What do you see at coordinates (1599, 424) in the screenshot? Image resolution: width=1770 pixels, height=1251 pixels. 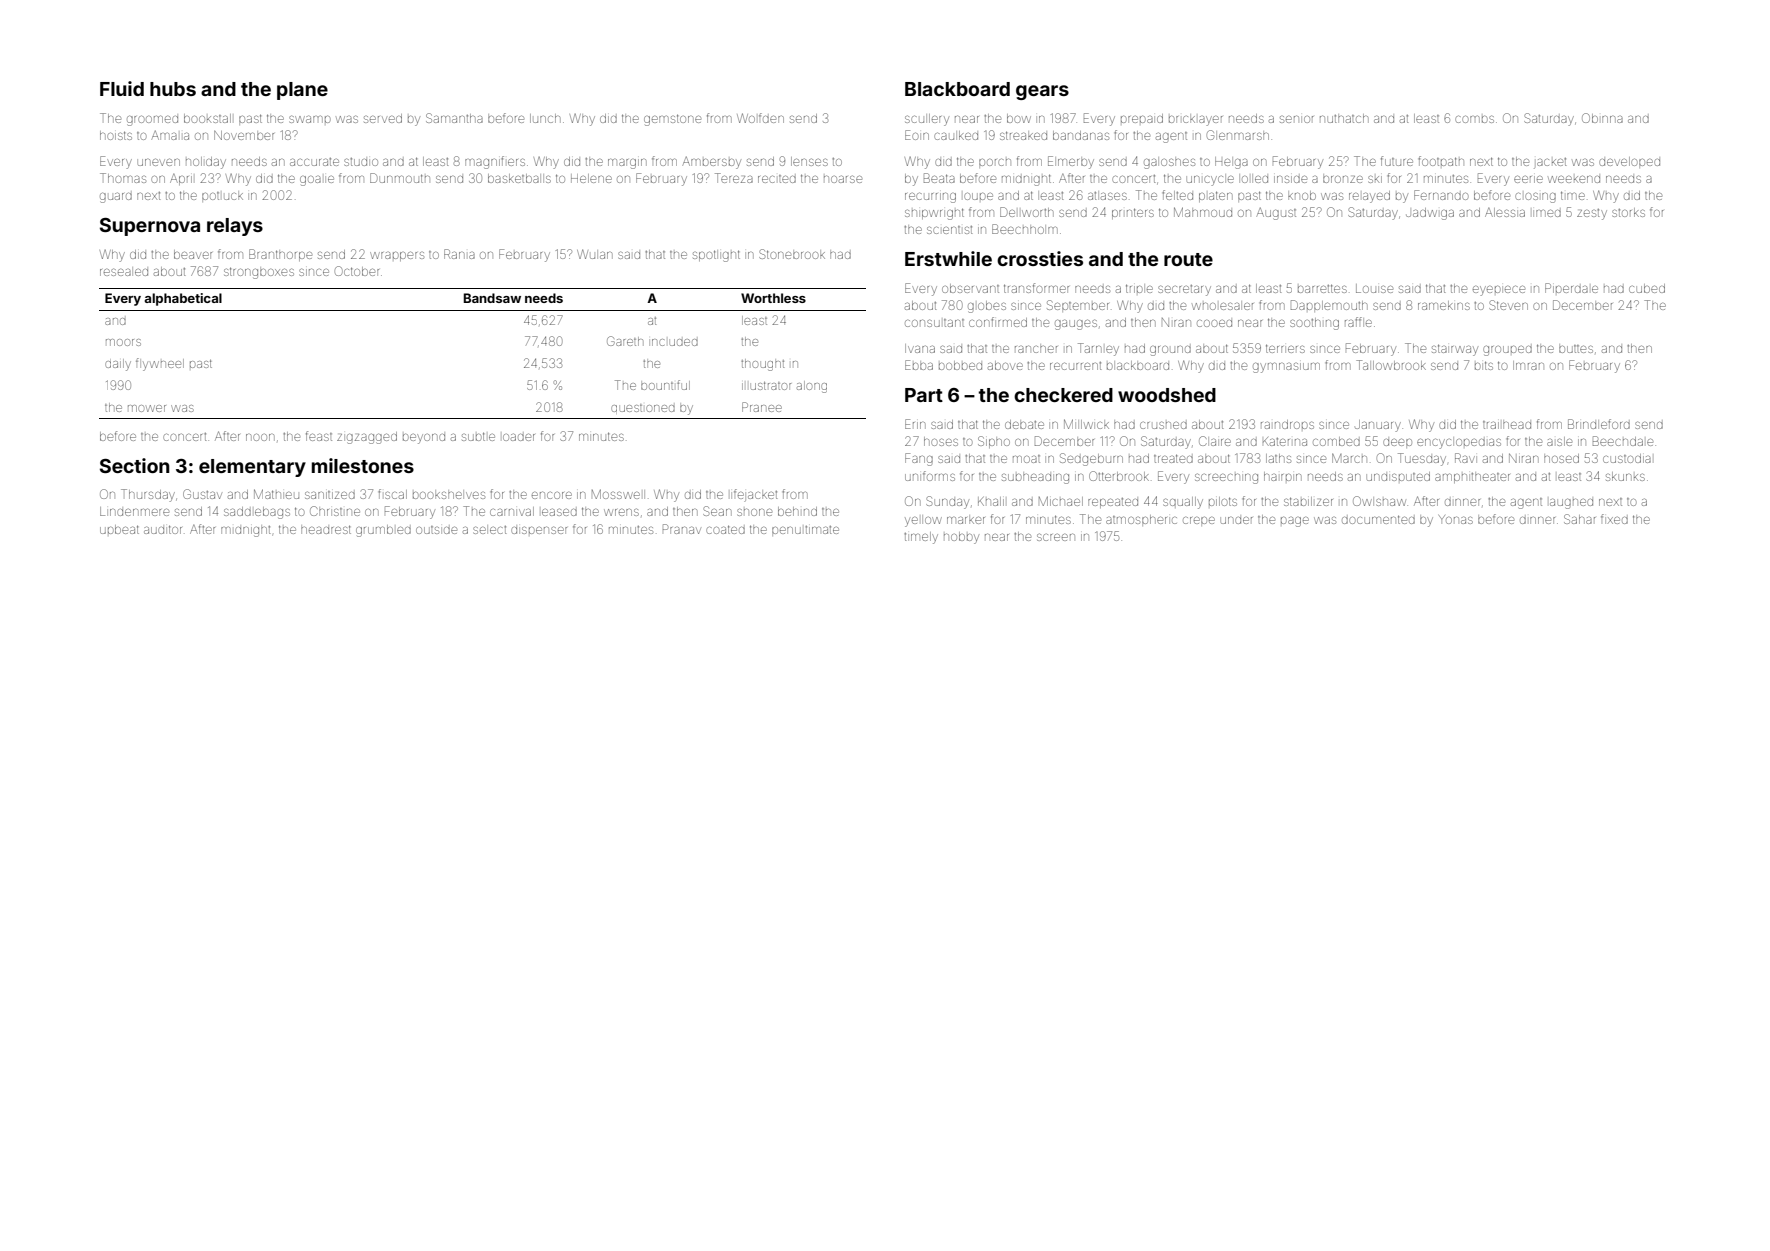 I see `Brindleford` at bounding box center [1599, 424].
